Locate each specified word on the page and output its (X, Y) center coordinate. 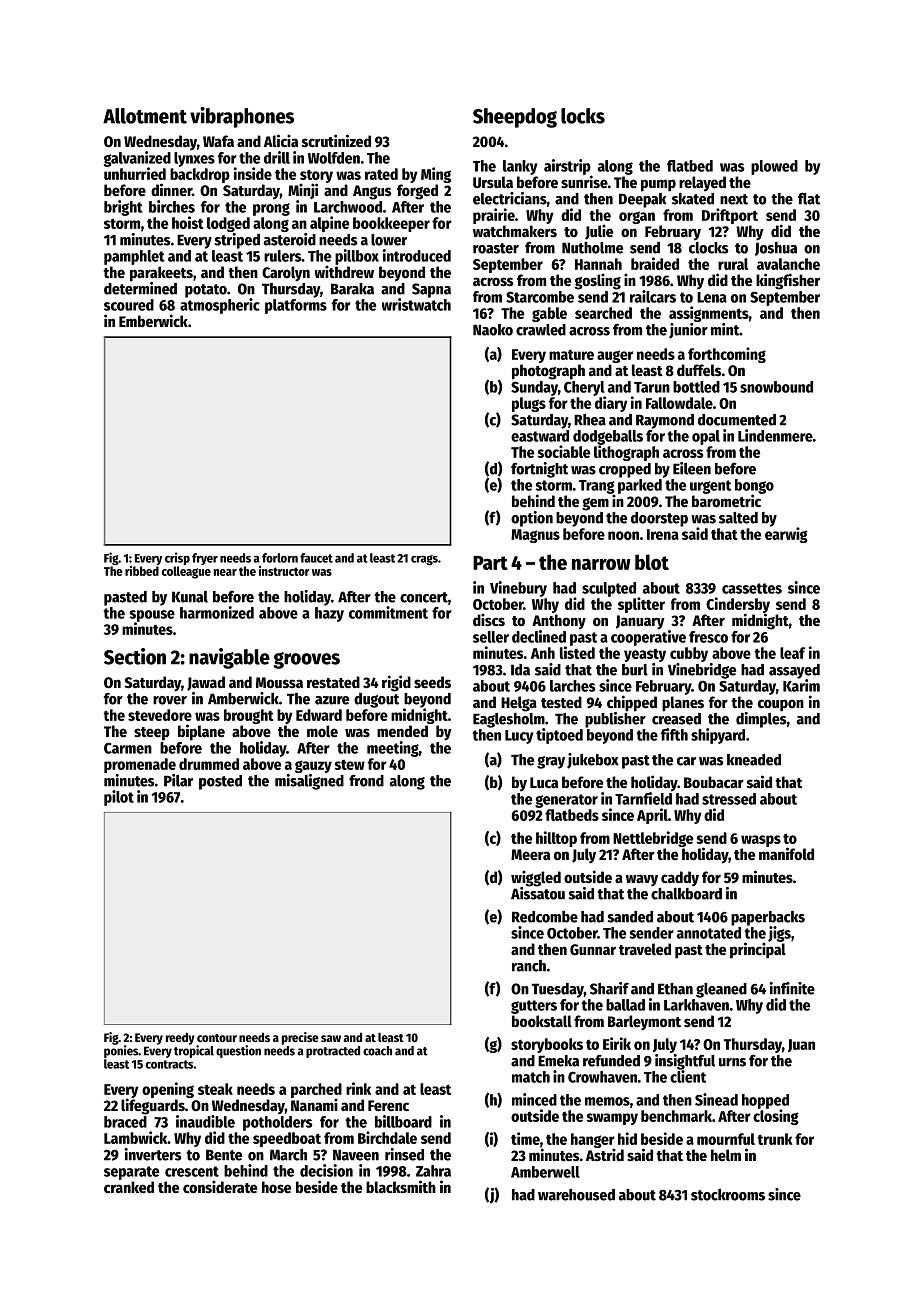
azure (332, 700)
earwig (786, 535)
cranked (129, 1187)
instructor (284, 571)
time (525, 1138)
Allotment (145, 116)
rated (381, 174)
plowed (774, 167)
